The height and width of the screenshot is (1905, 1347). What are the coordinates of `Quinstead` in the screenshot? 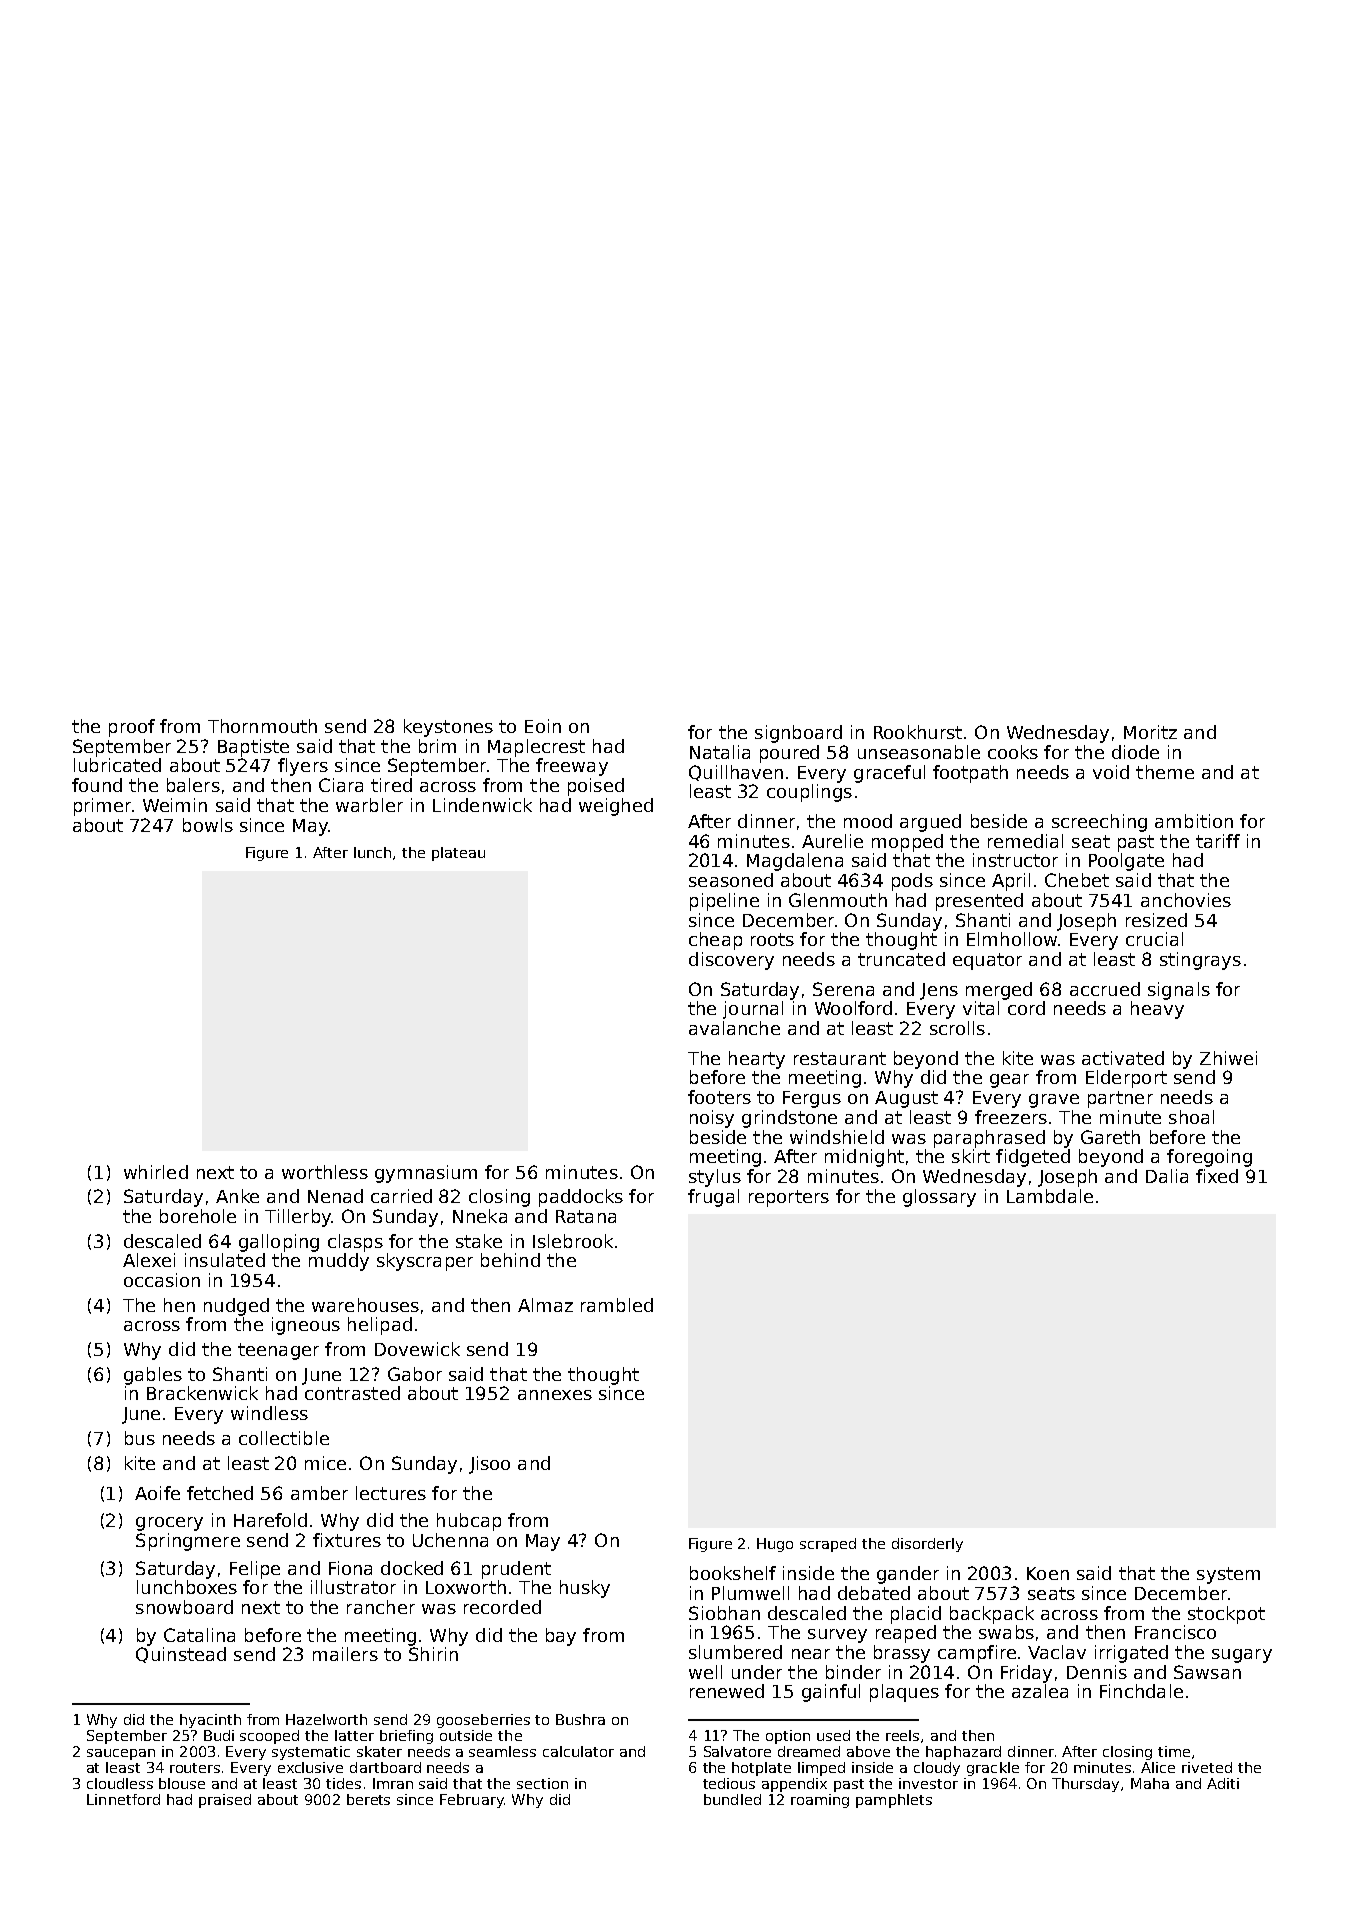 It's located at (181, 1655).
